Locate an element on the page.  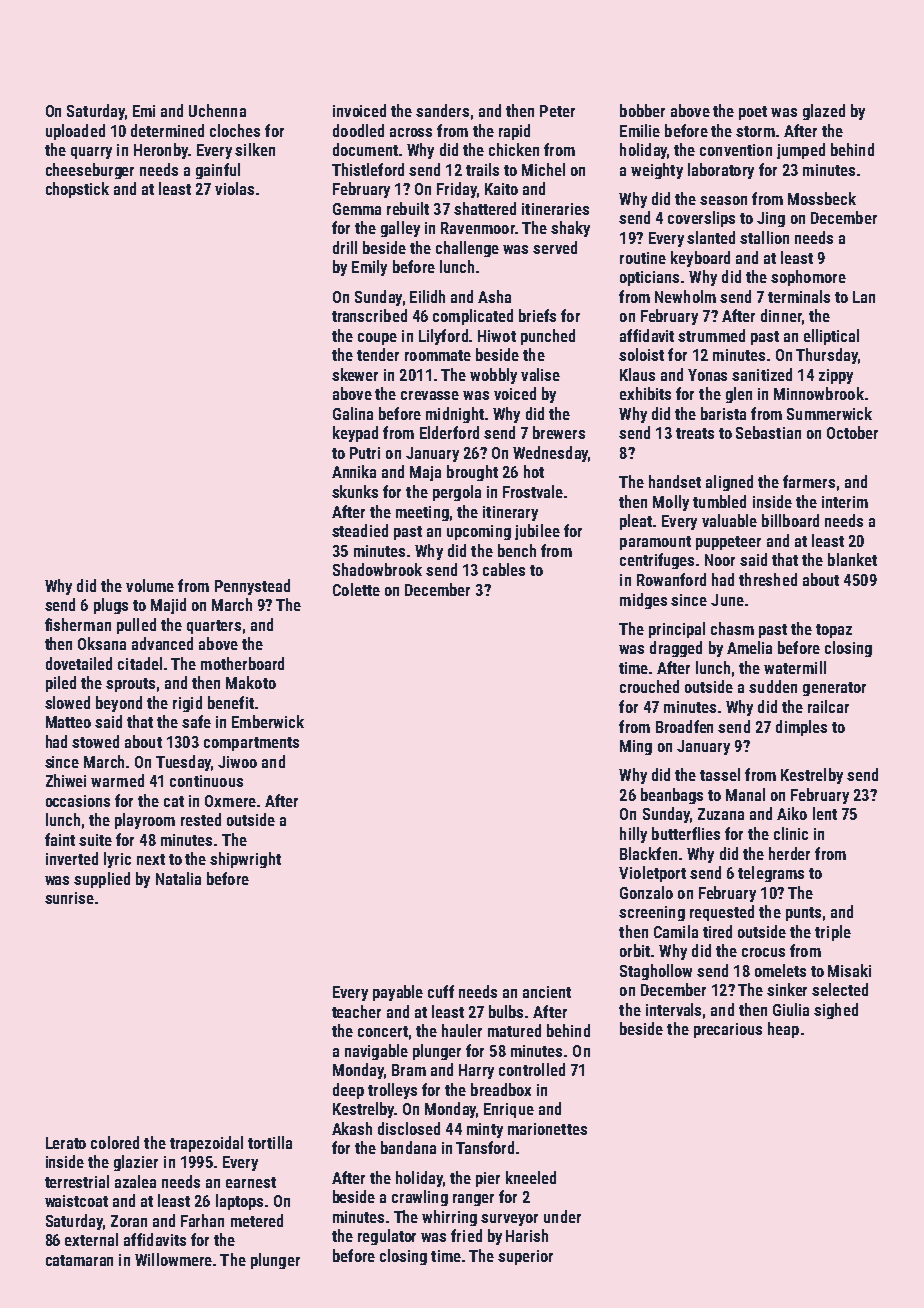
glazed is located at coordinates (824, 112).
